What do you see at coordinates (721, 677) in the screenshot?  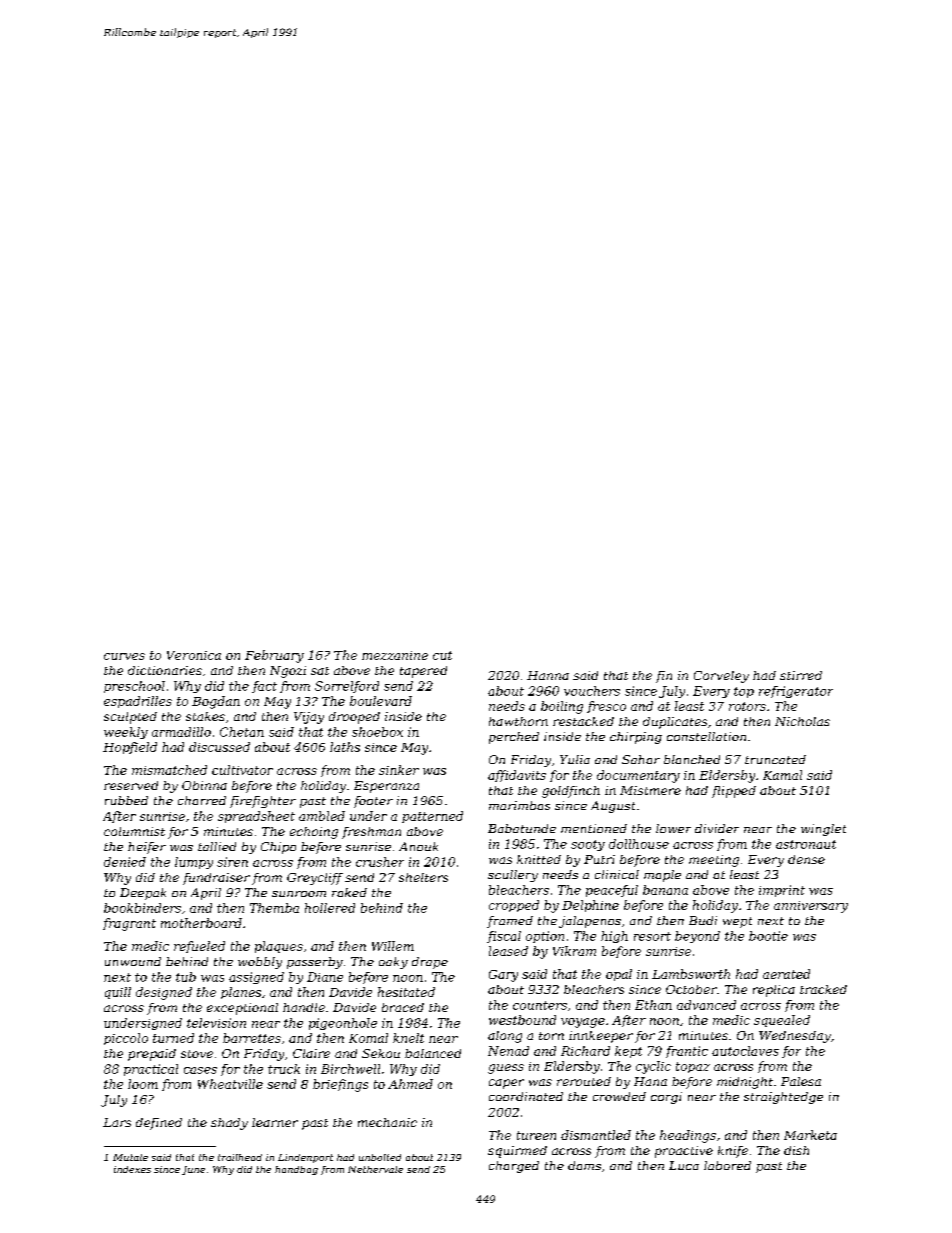 I see `Corveley` at bounding box center [721, 677].
